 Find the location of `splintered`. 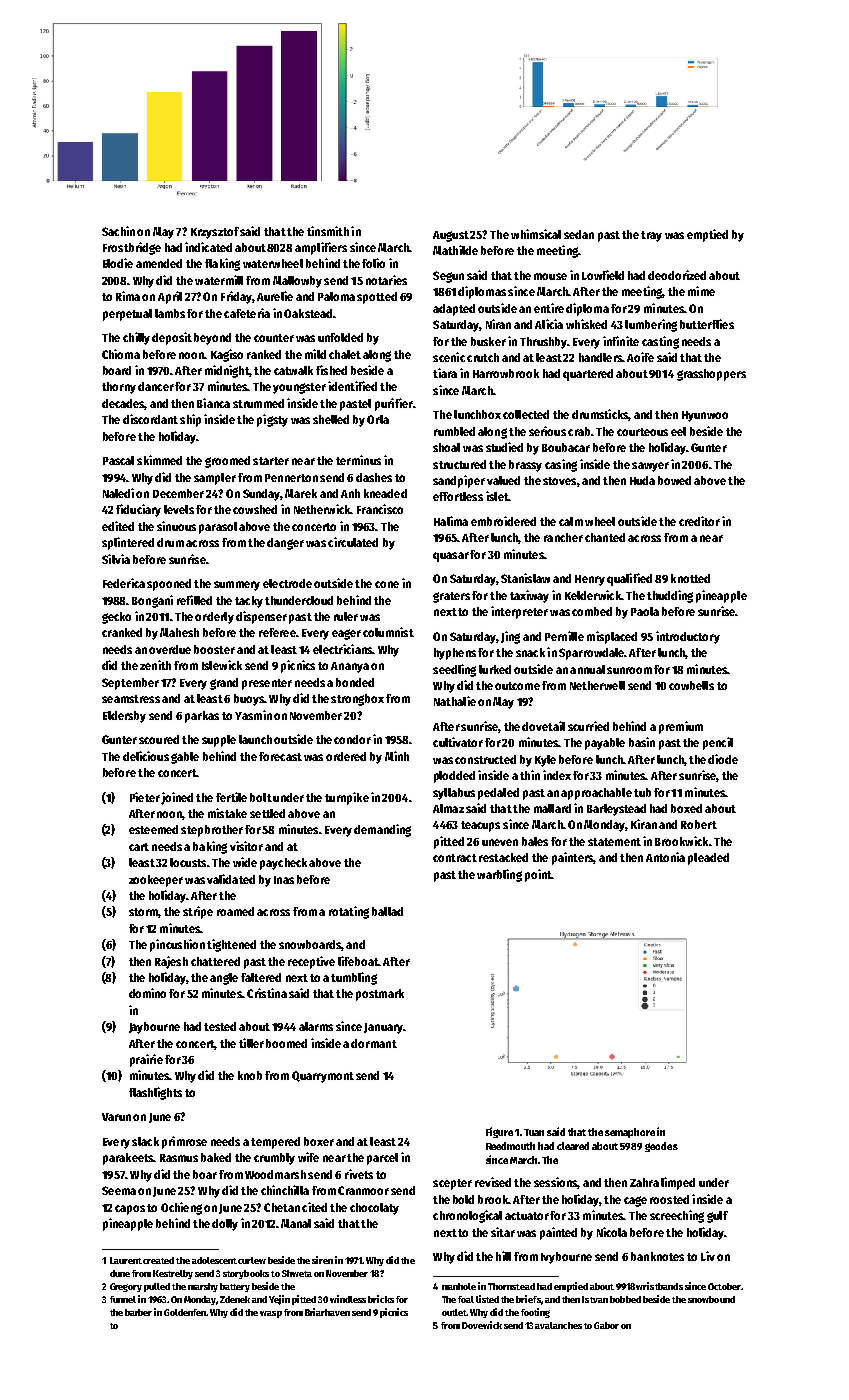

splintered is located at coordinates (128, 543).
